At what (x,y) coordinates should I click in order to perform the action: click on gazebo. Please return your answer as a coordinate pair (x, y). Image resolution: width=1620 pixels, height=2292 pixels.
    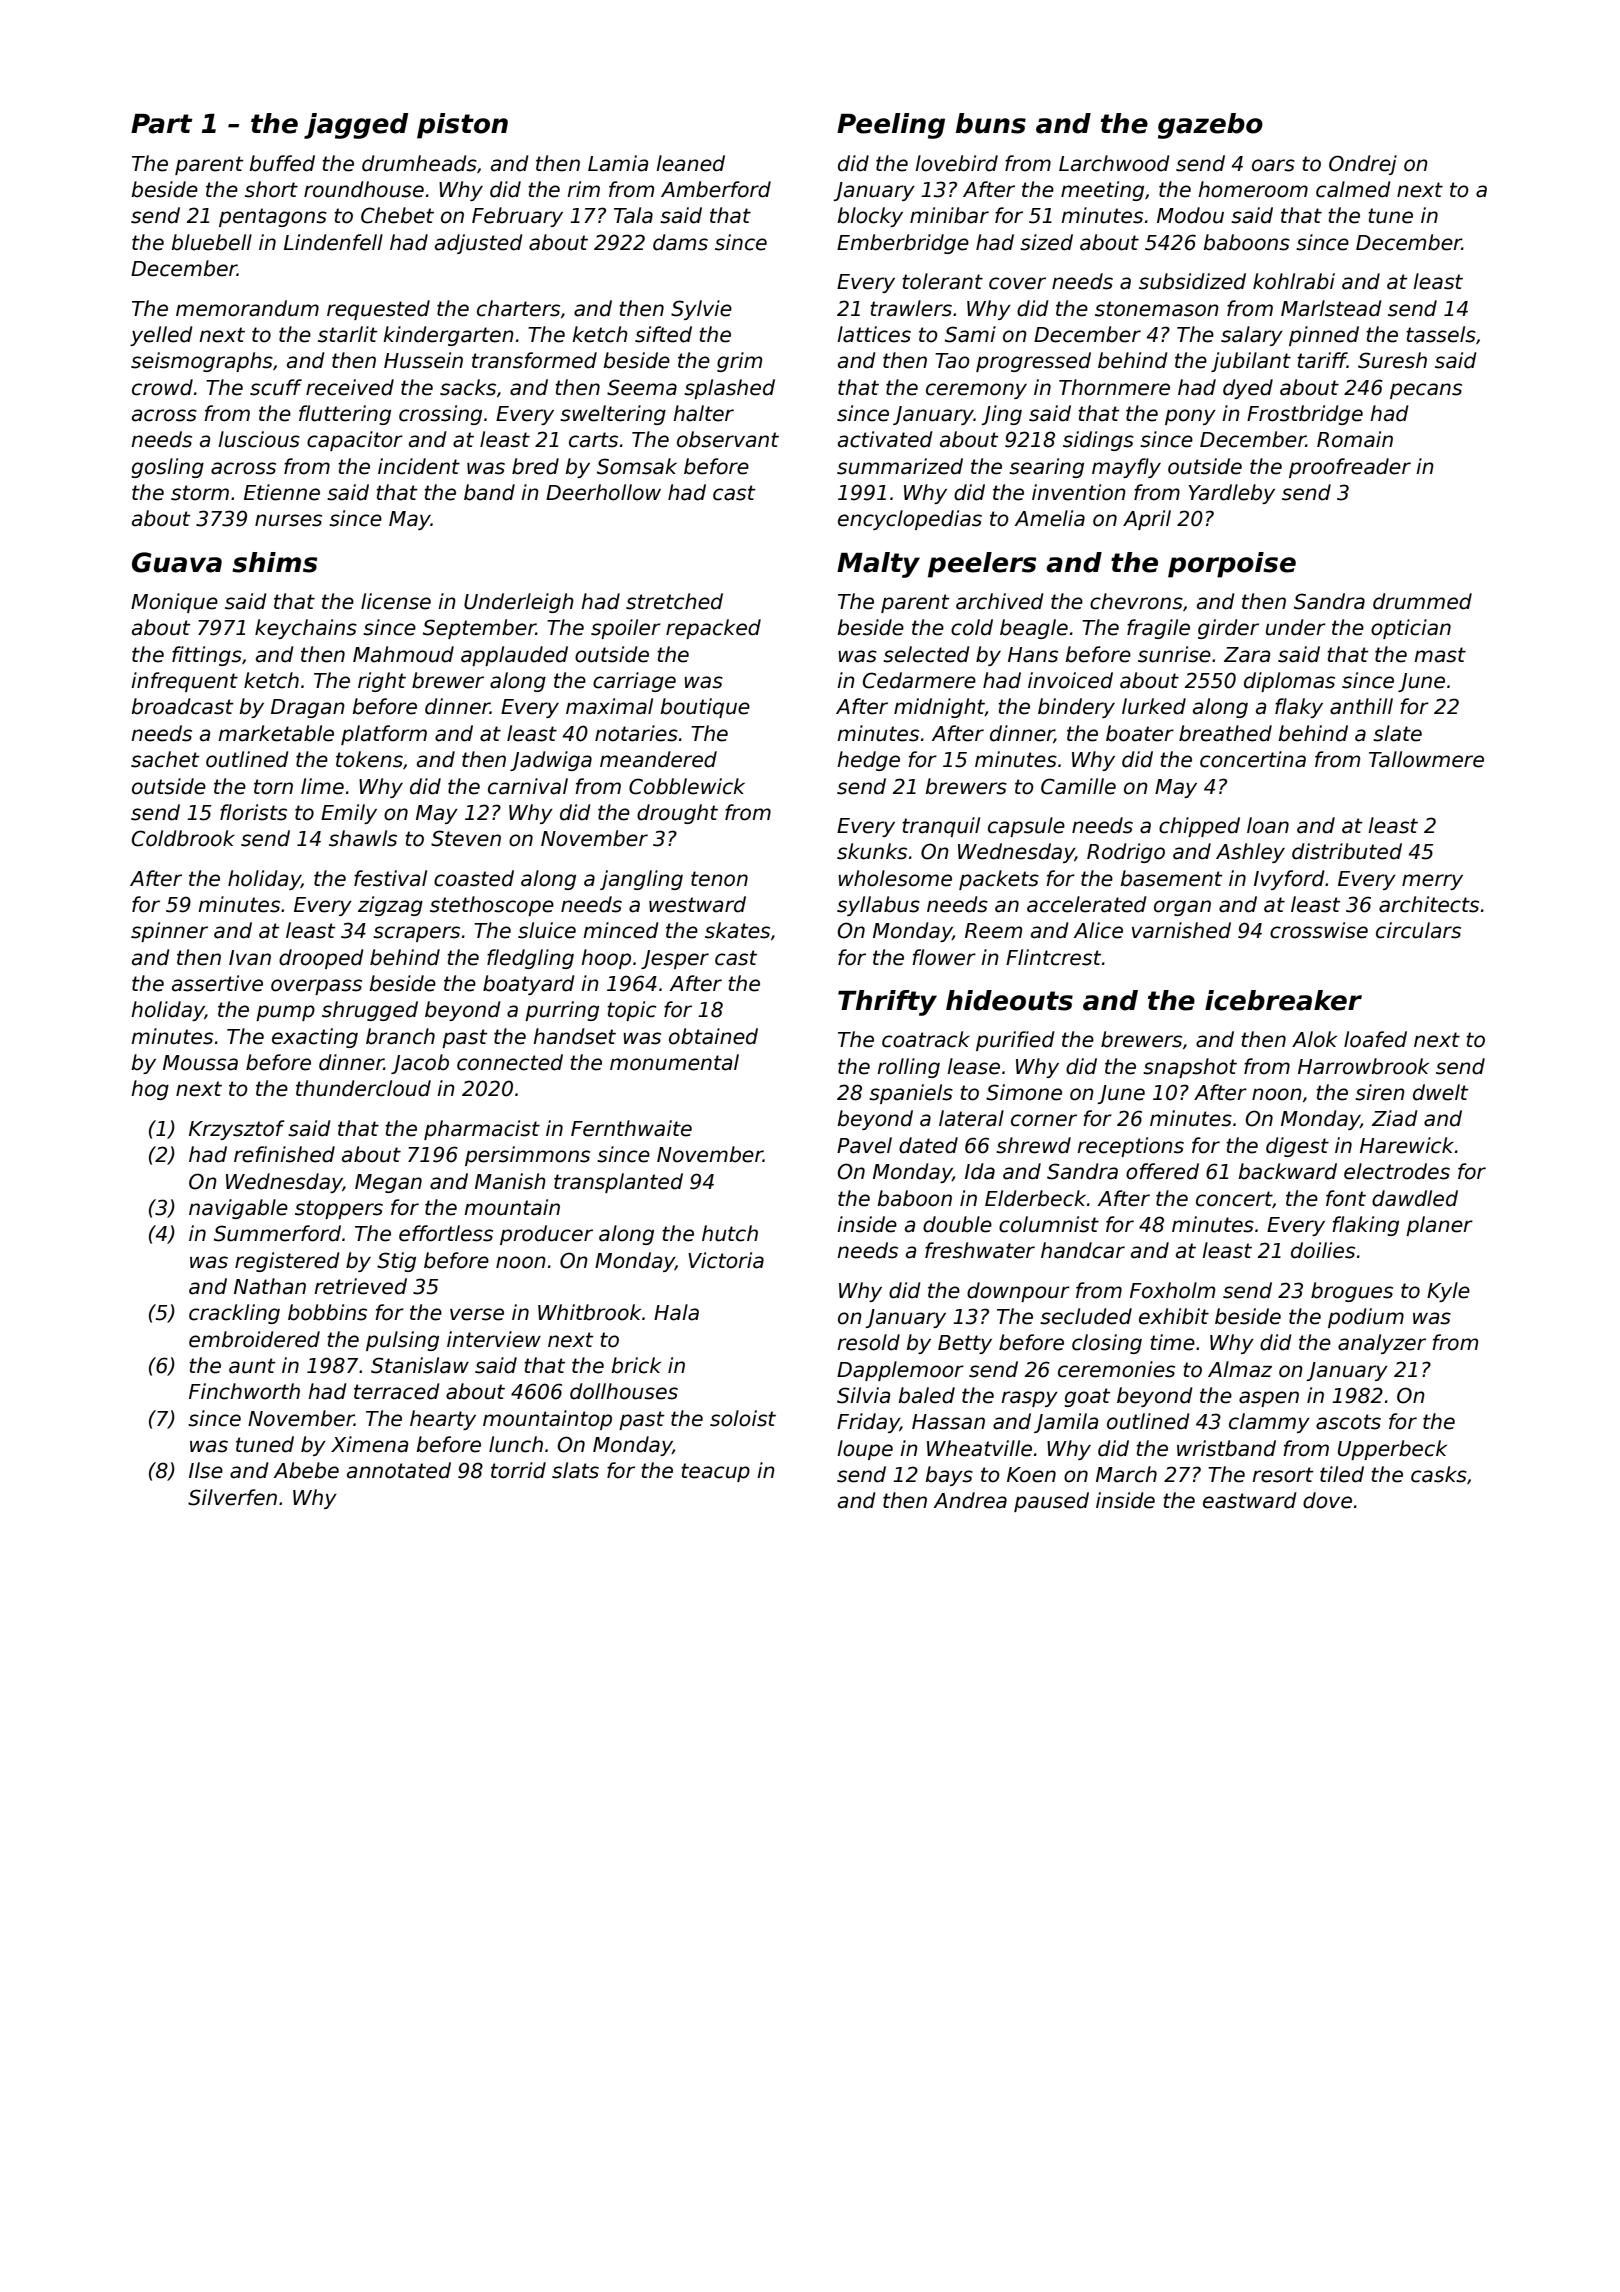
    Looking at the image, I should click on (1210, 126).
